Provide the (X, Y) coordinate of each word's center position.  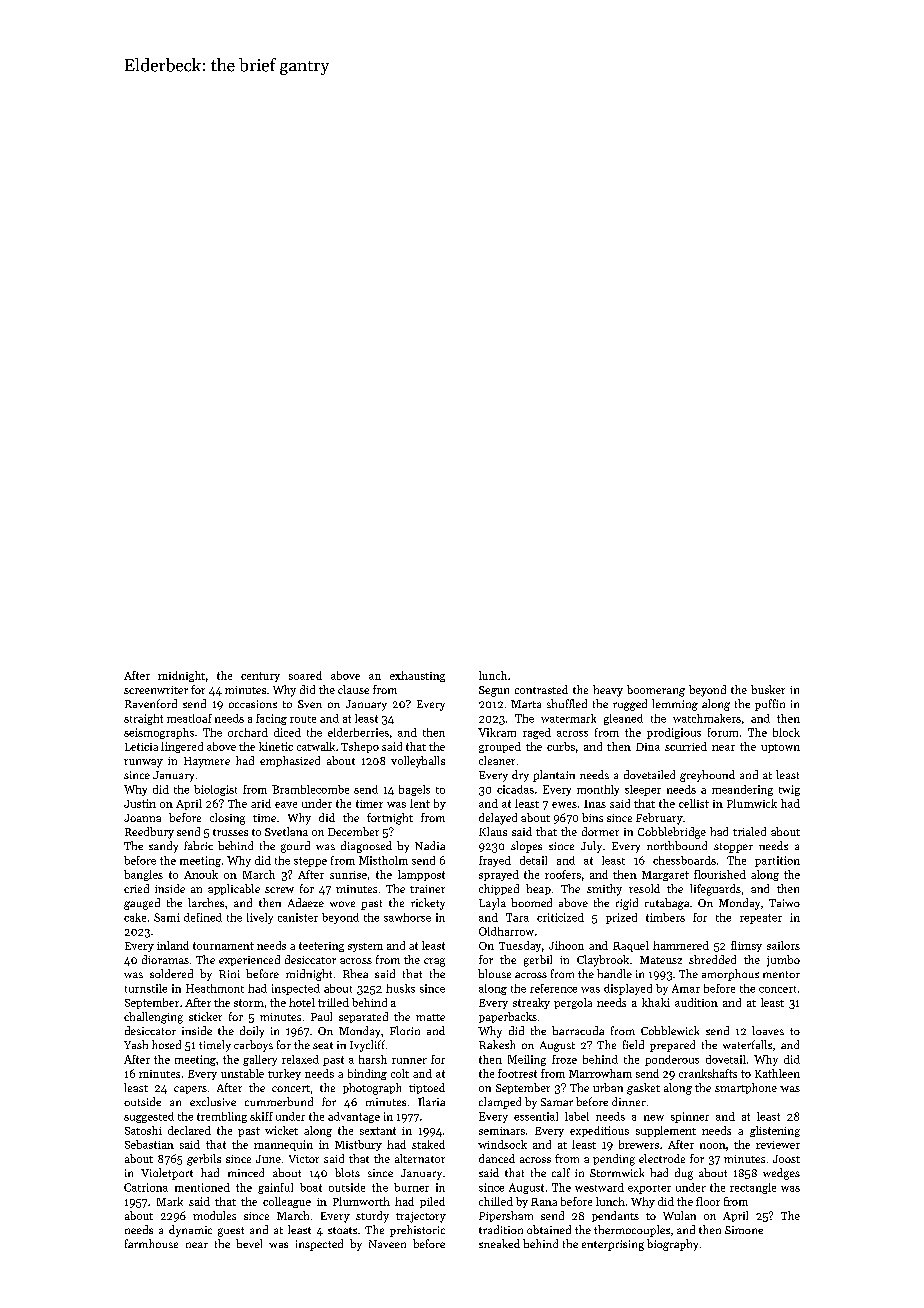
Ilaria (431, 1101)
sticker (205, 1016)
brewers (639, 1144)
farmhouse (151, 1243)
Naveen (387, 1244)
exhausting (417, 676)
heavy (608, 691)
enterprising (613, 1245)
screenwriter (156, 690)
